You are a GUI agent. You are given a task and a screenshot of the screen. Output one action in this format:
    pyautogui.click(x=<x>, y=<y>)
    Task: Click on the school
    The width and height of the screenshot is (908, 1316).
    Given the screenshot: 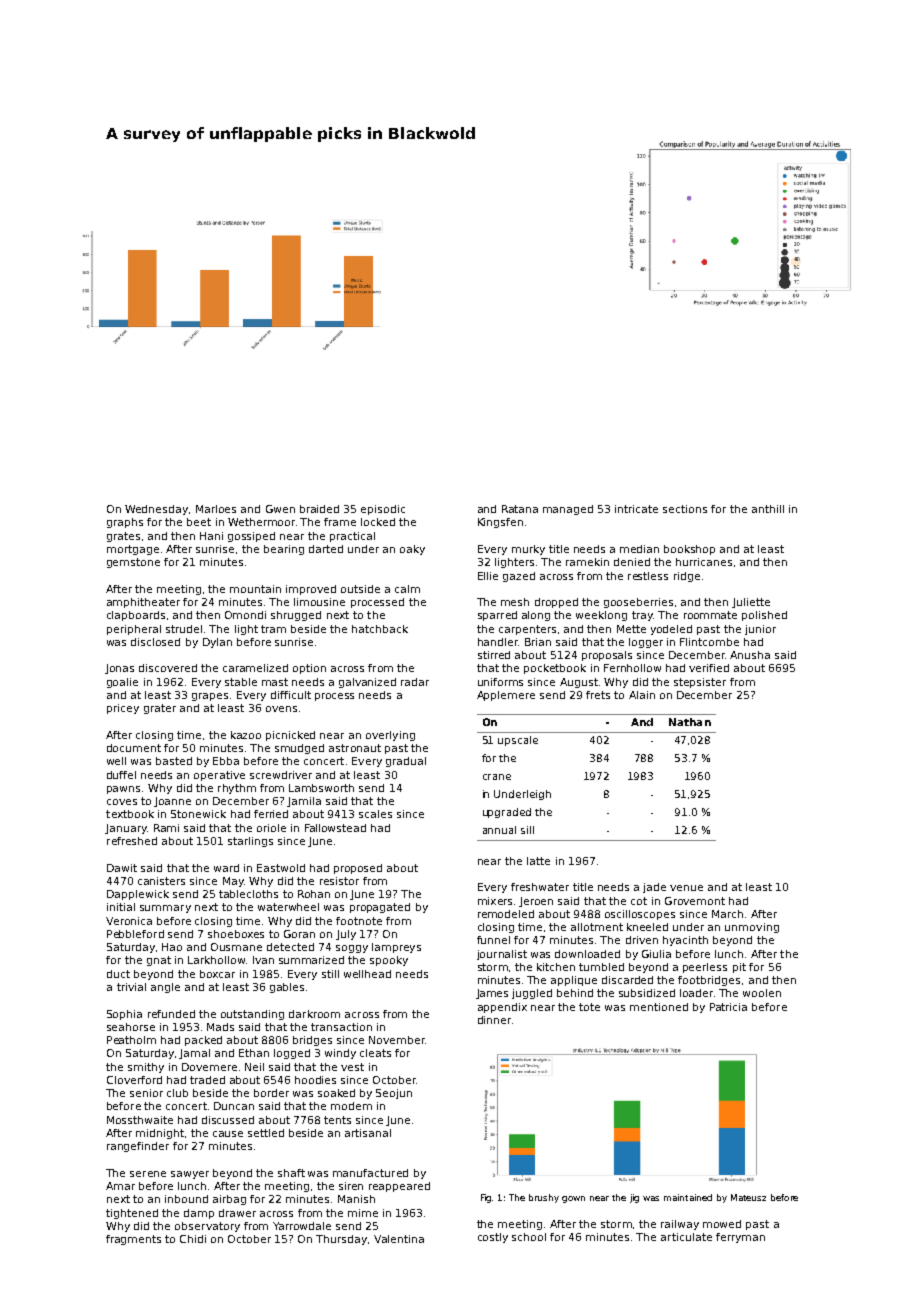 What is the action you would take?
    pyautogui.click(x=529, y=1237)
